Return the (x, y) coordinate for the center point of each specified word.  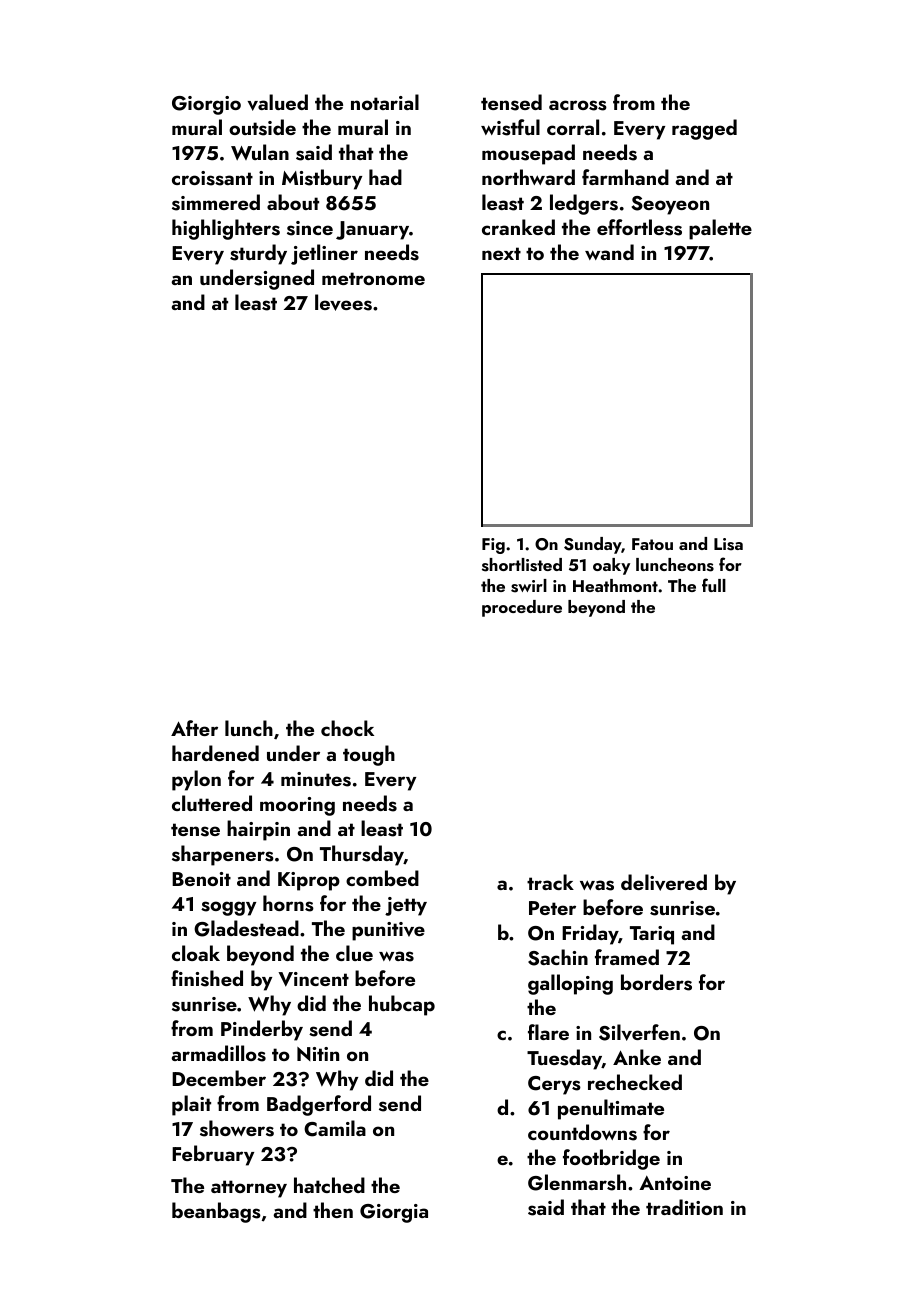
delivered (664, 882)
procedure (522, 608)
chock (347, 728)
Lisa (728, 544)
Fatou (652, 544)
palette (720, 229)
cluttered (212, 803)
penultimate (611, 1109)
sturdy (258, 254)
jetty (406, 906)
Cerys (554, 1085)
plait (191, 1105)
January (372, 230)
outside (262, 127)
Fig (493, 546)
